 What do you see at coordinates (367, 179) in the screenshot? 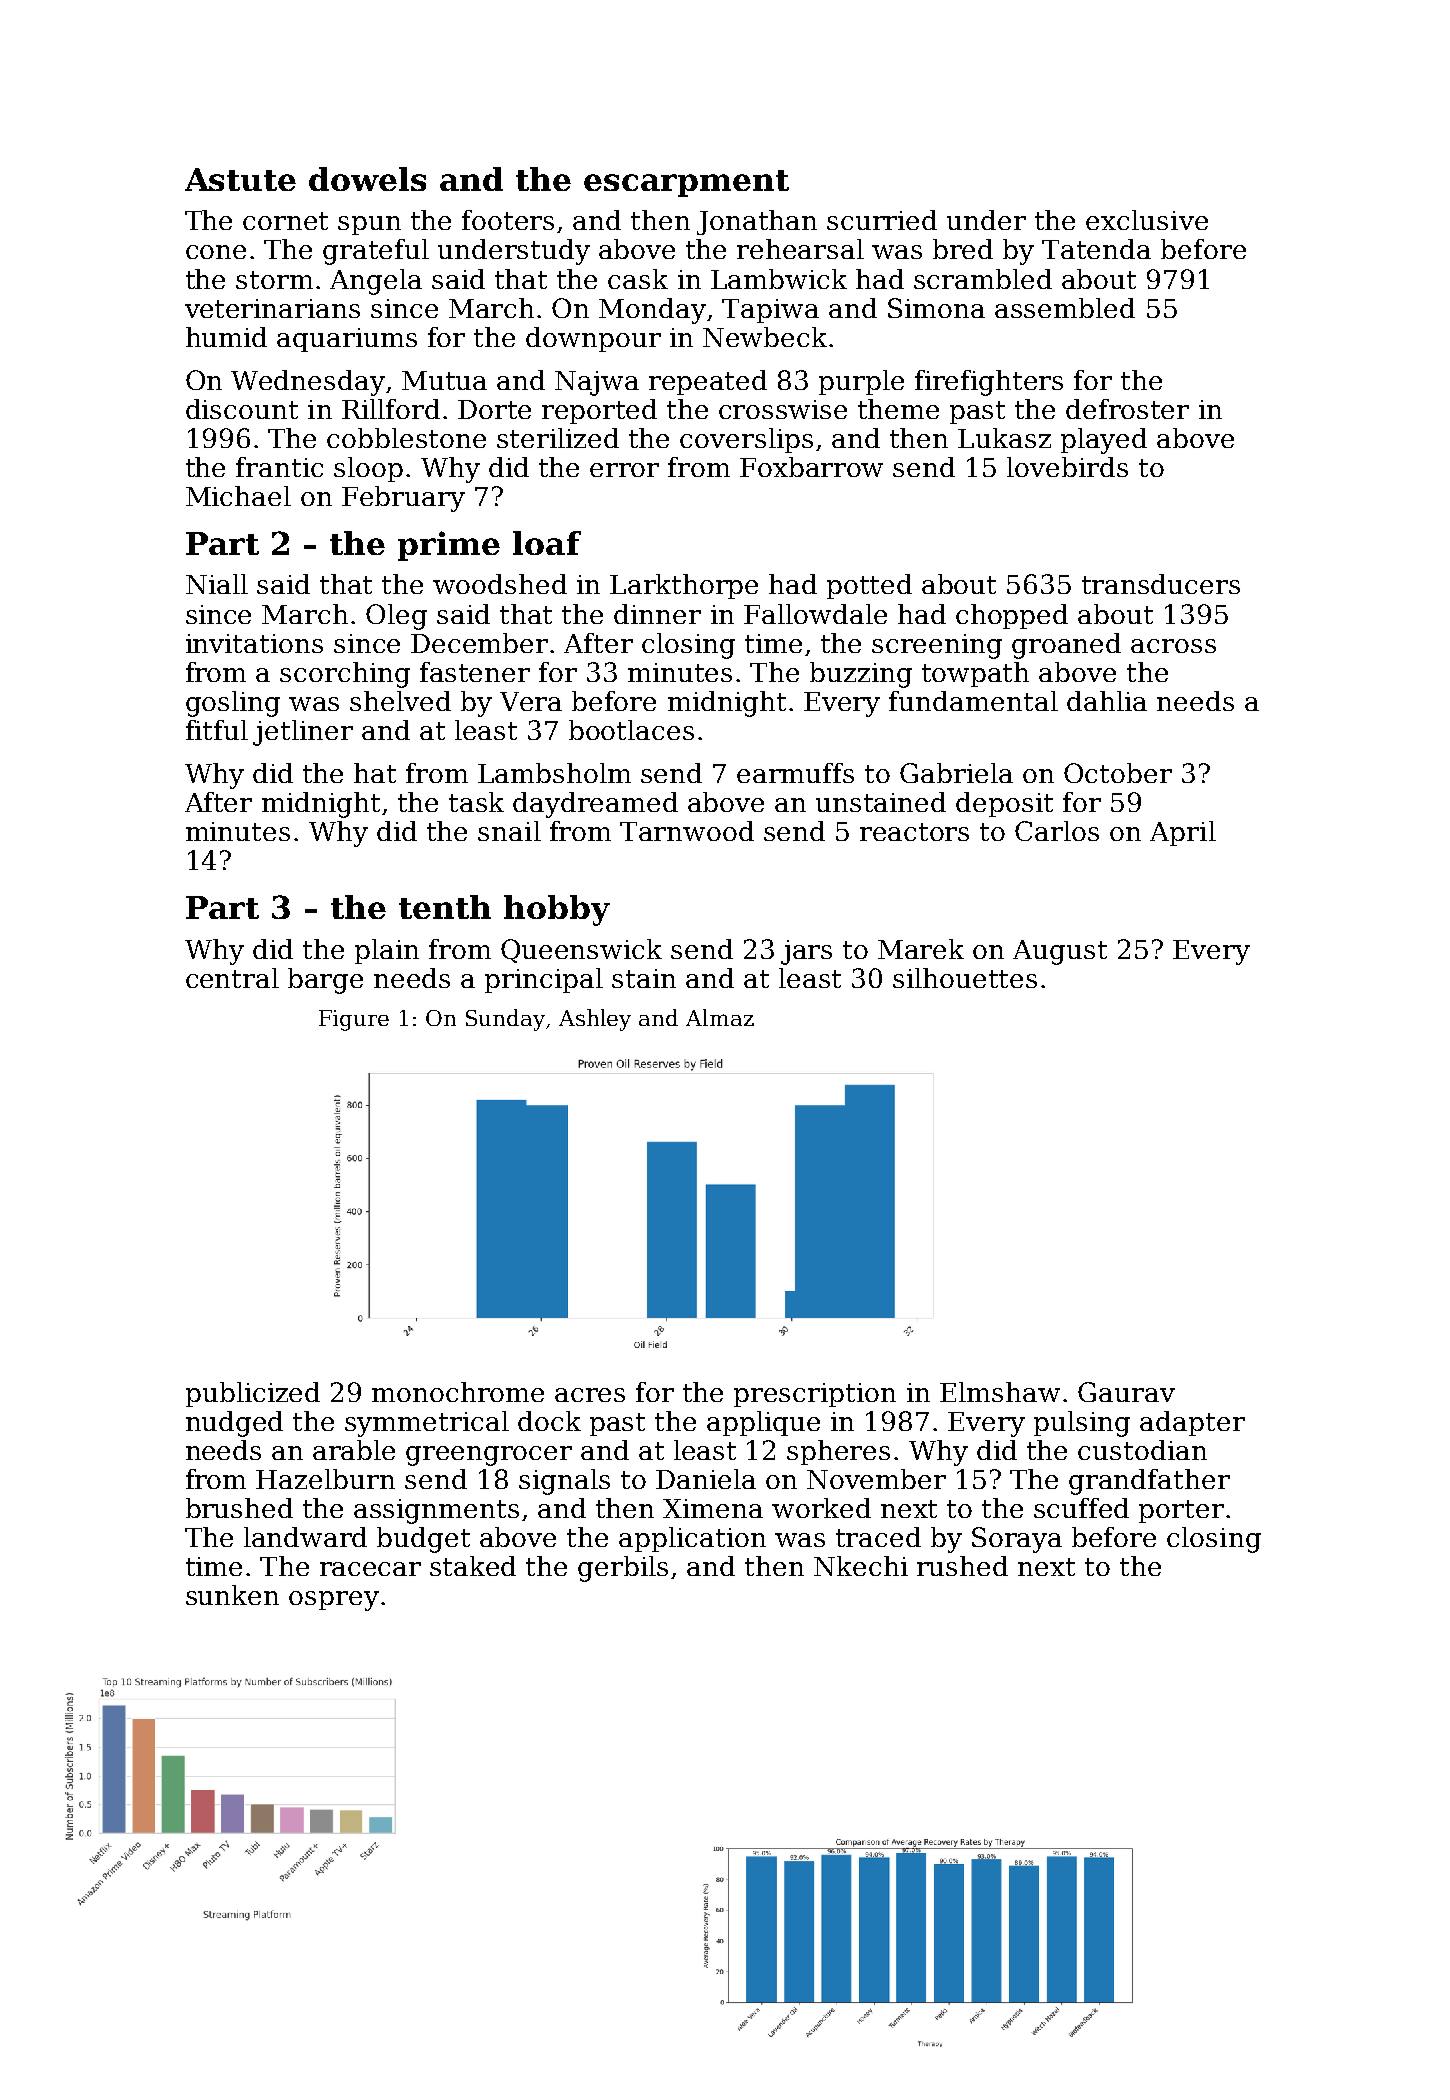
I see `dowels` at bounding box center [367, 179].
